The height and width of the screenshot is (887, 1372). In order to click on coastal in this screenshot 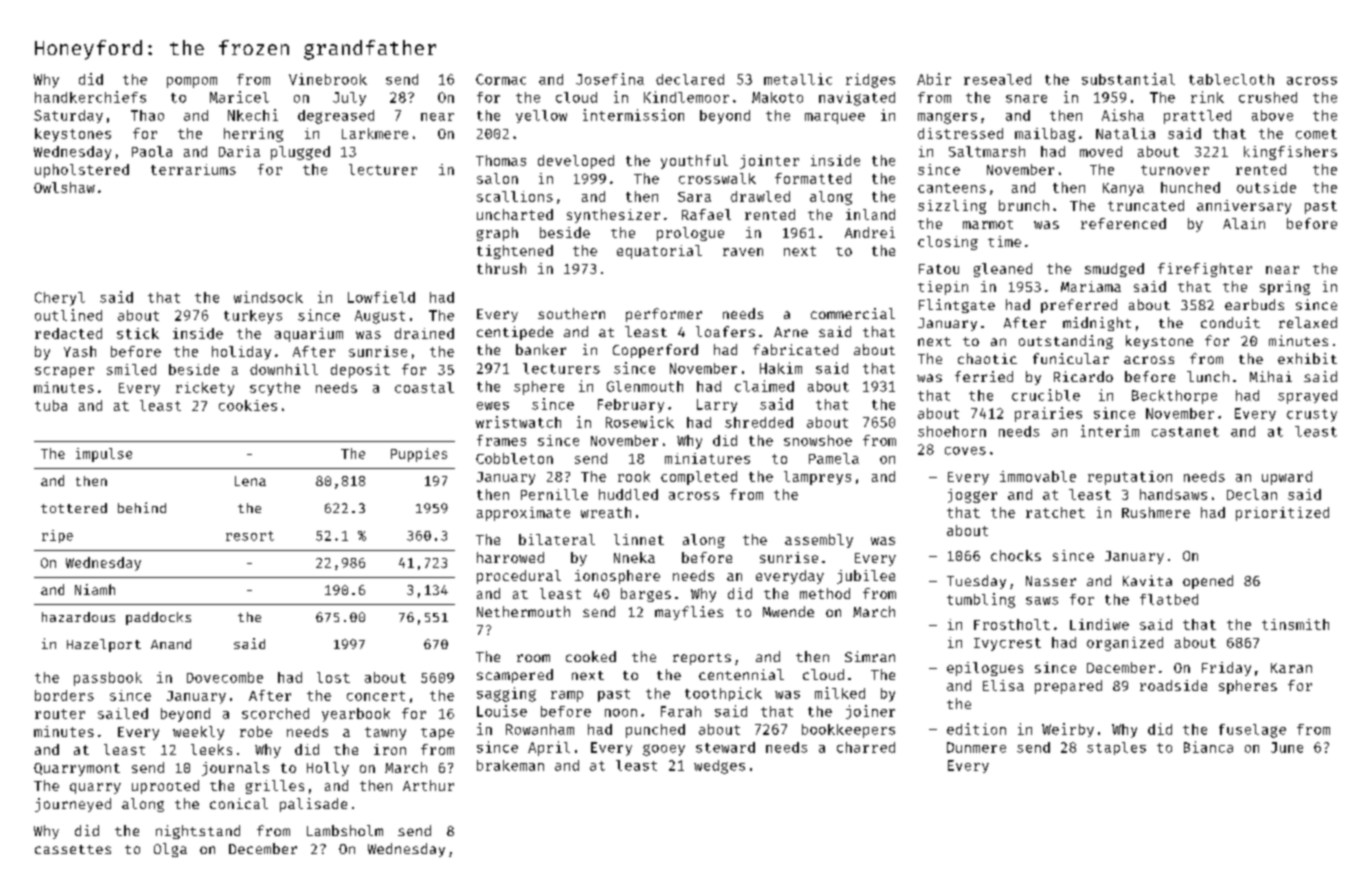, I will do `click(424, 387)`.
